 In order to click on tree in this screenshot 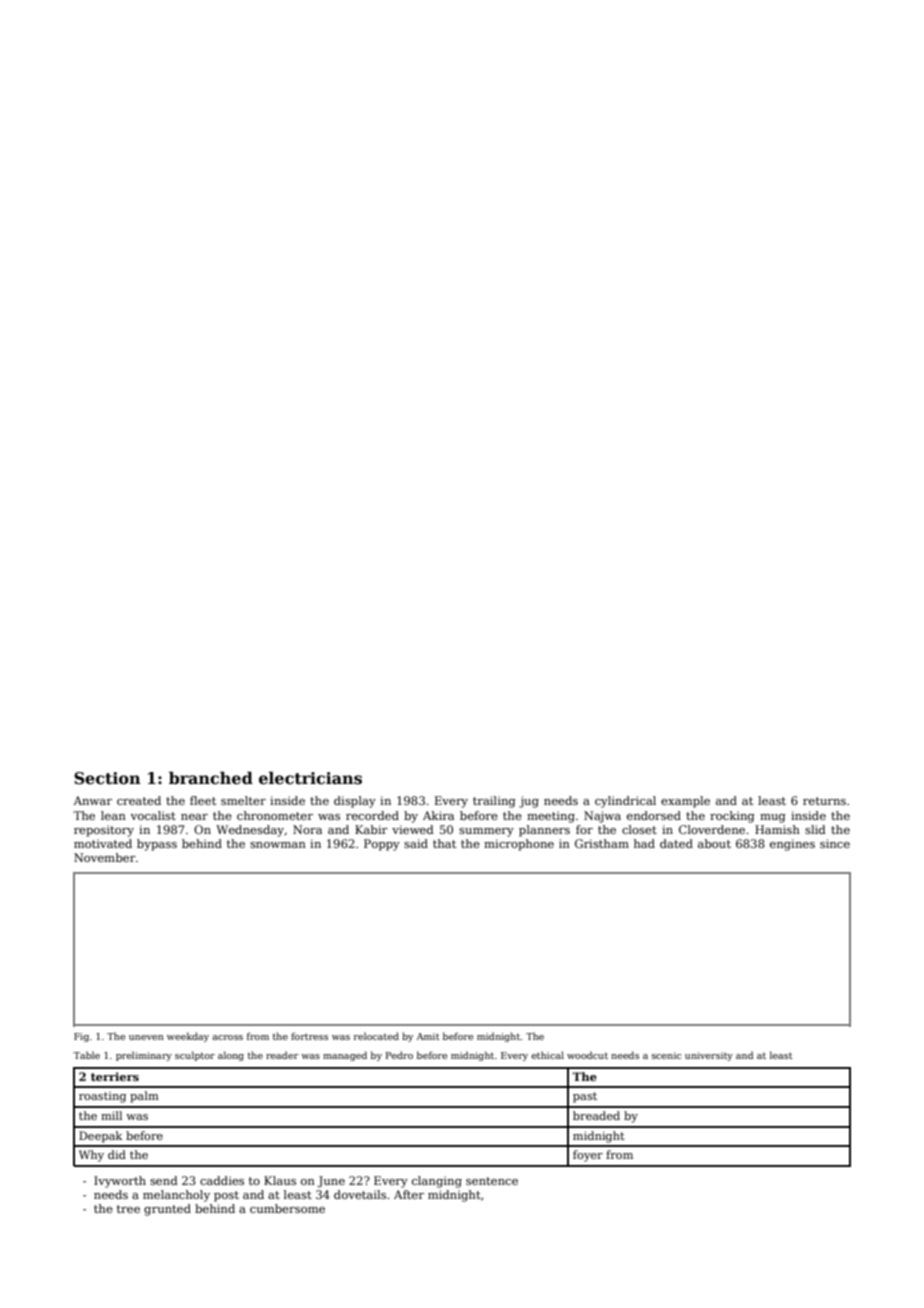, I will do `click(128, 1209)`.
